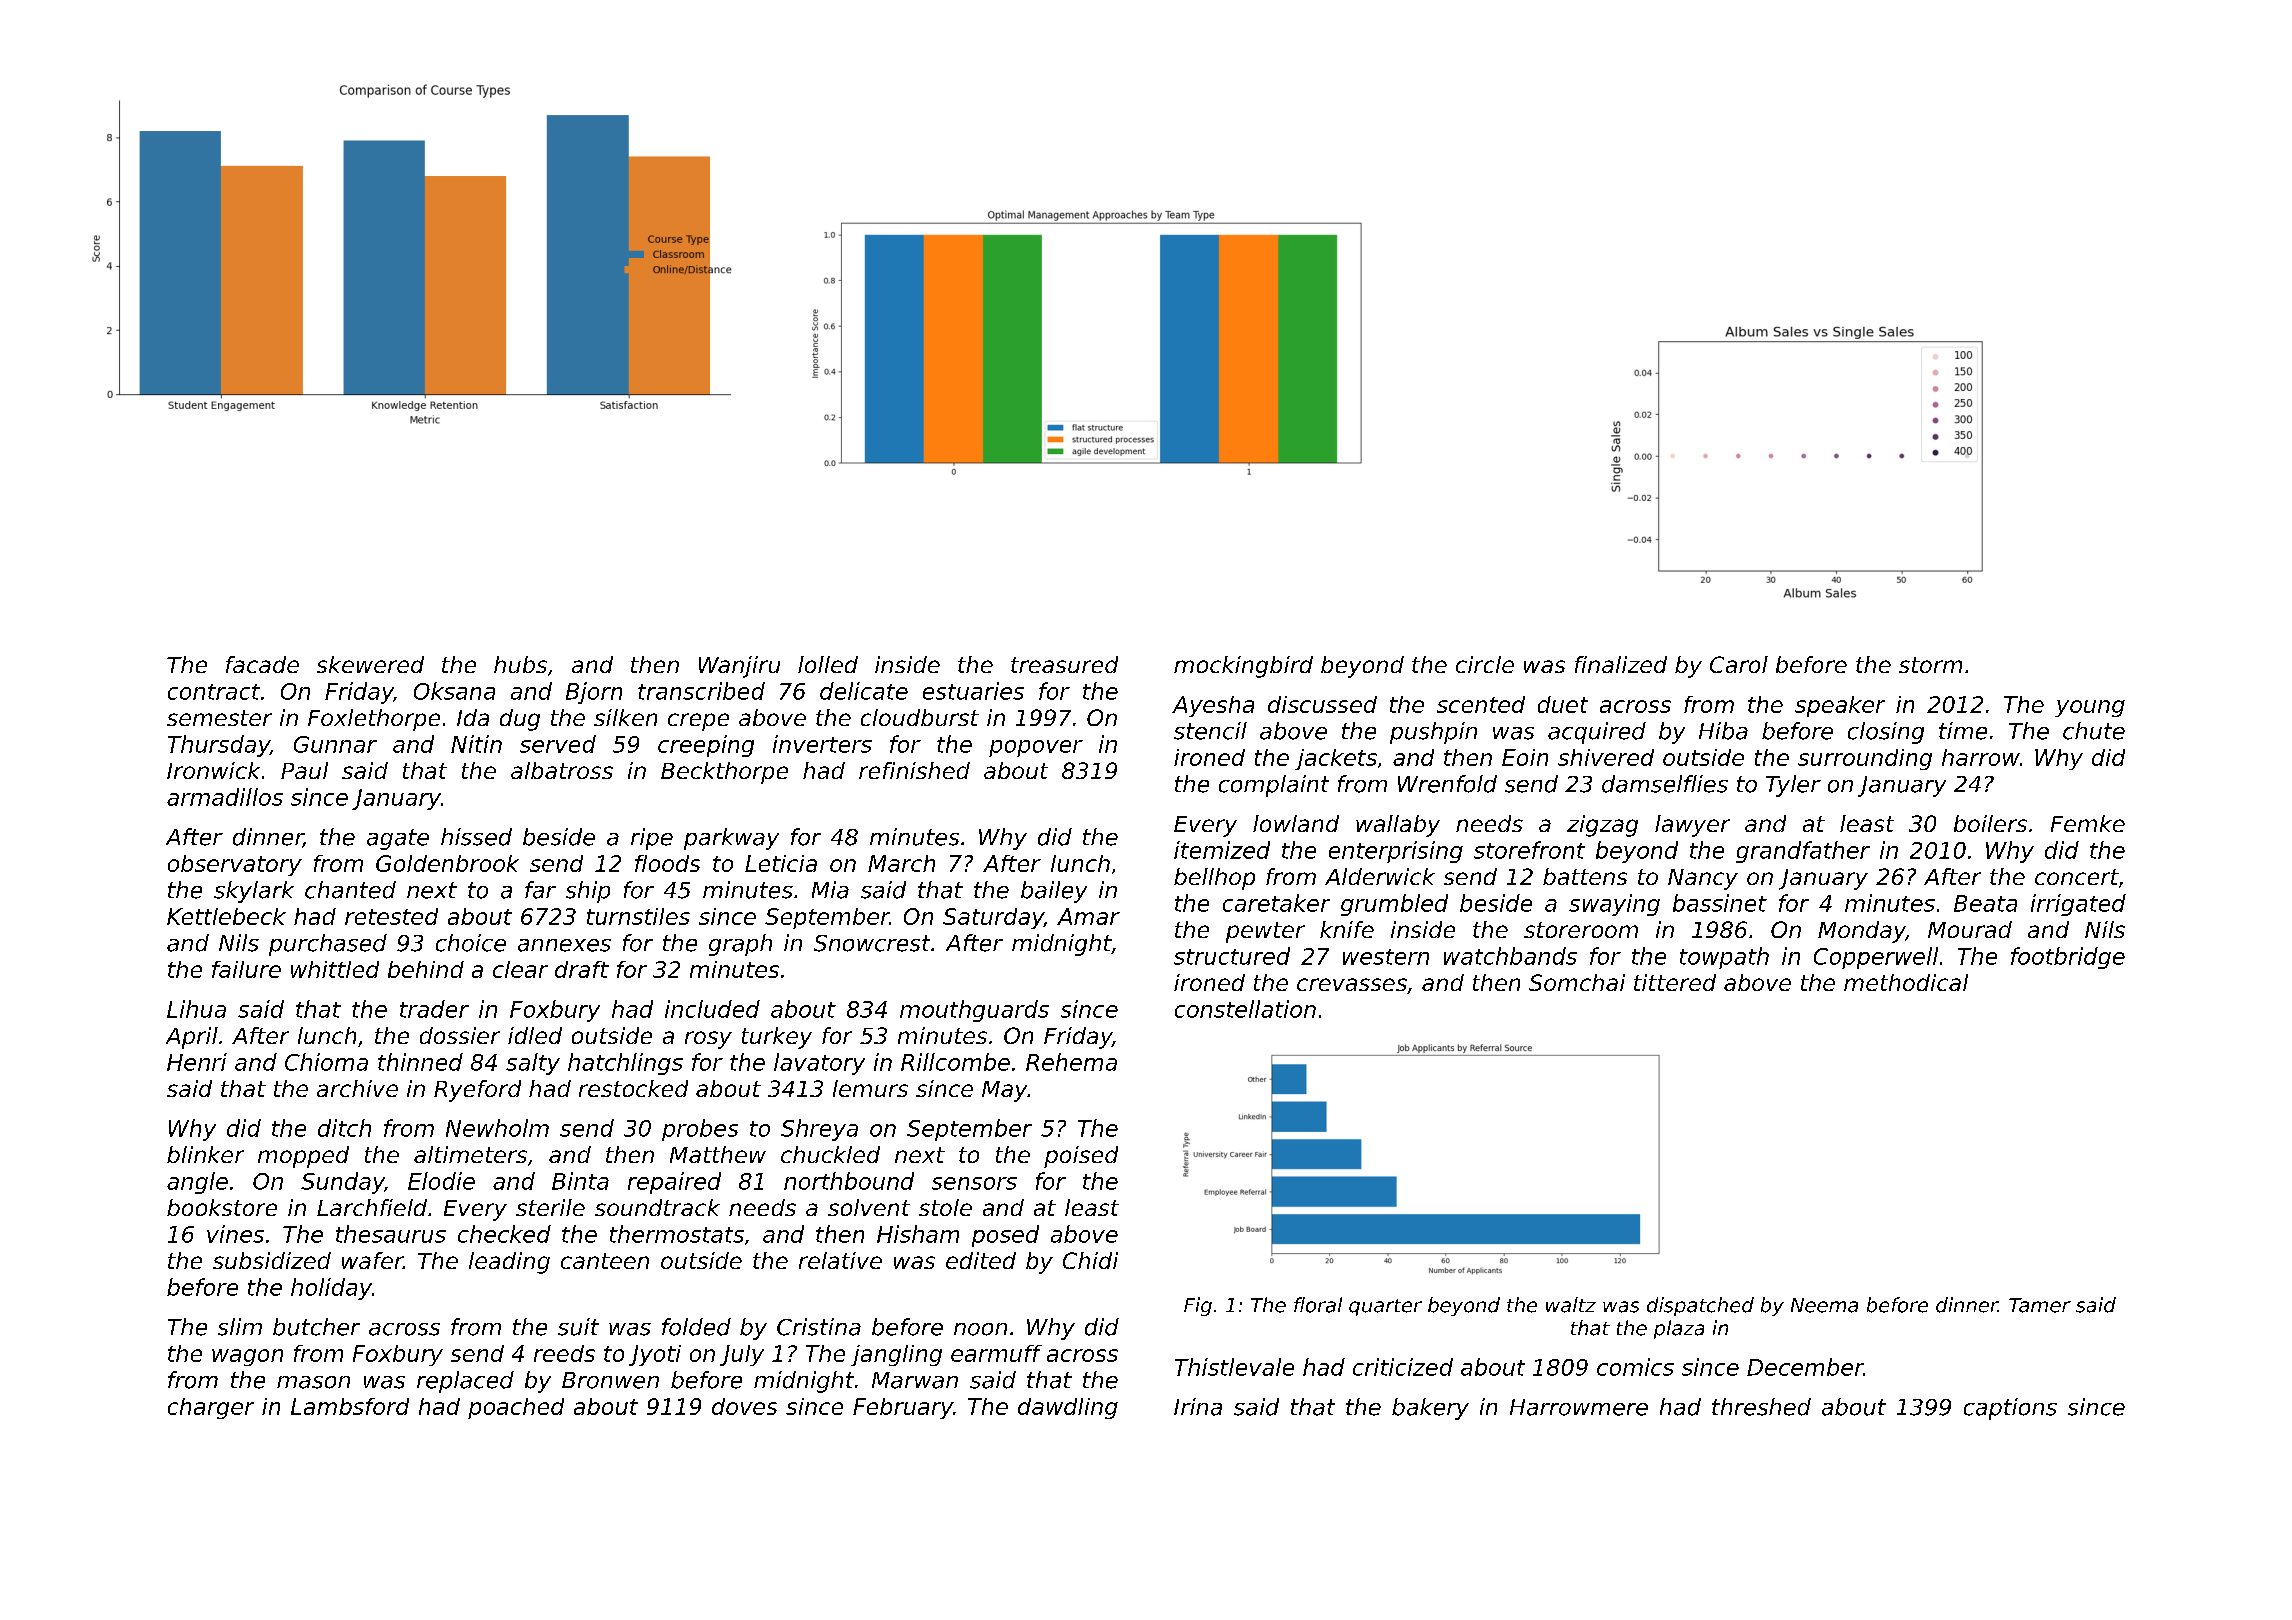 This document has height=1620, width=2292. Describe the element at coordinates (1068, 1408) in the document. I see `dawdling` at that location.
